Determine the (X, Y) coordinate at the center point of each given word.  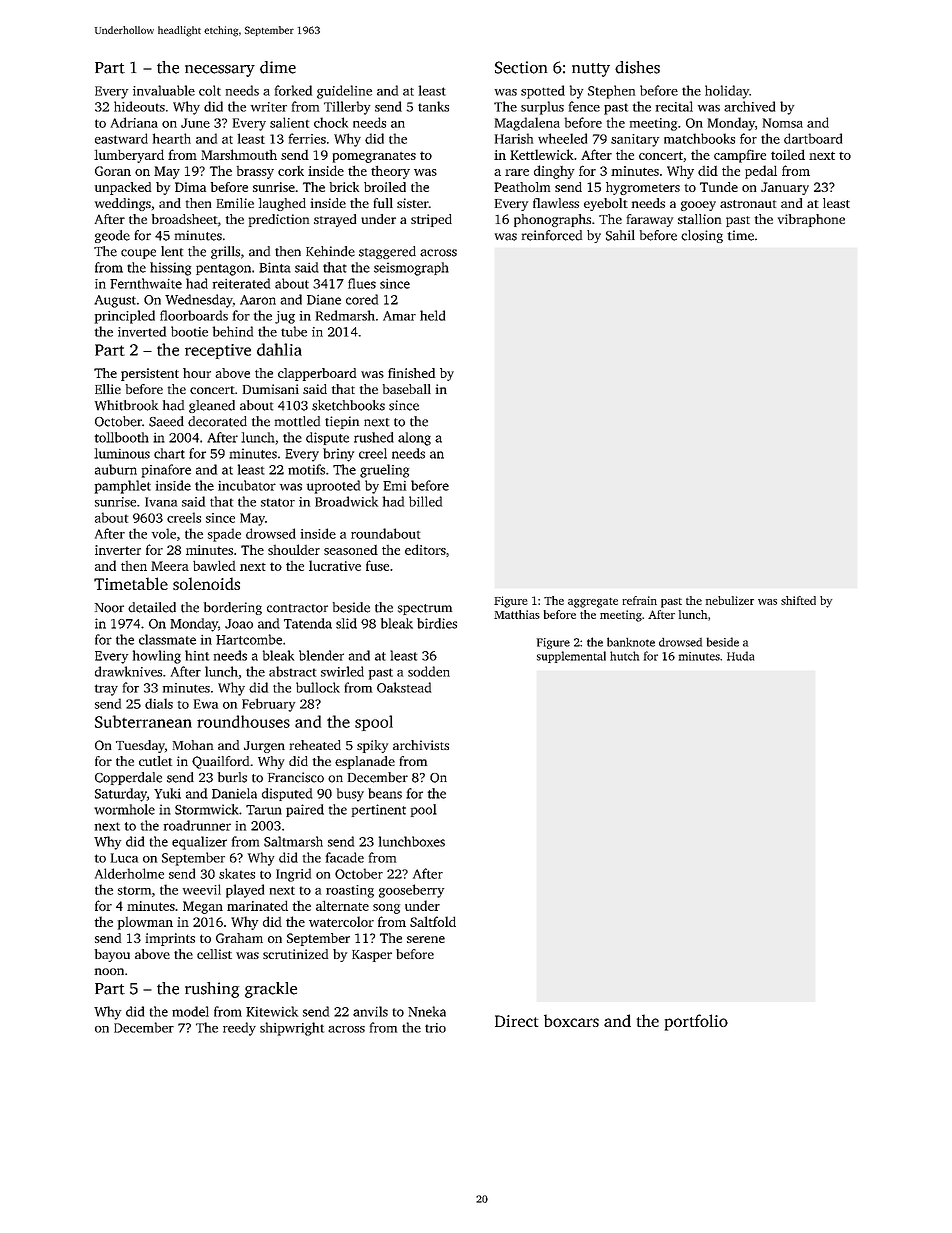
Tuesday (140, 746)
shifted (798, 600)
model (190, 1011)
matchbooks (699, 138)
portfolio (696, 1022)
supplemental (571, 657)
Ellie (108, 389)
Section (521, 67)
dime (278, 67)
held (432, 315)
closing (702, 236)
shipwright (292, 1029)
